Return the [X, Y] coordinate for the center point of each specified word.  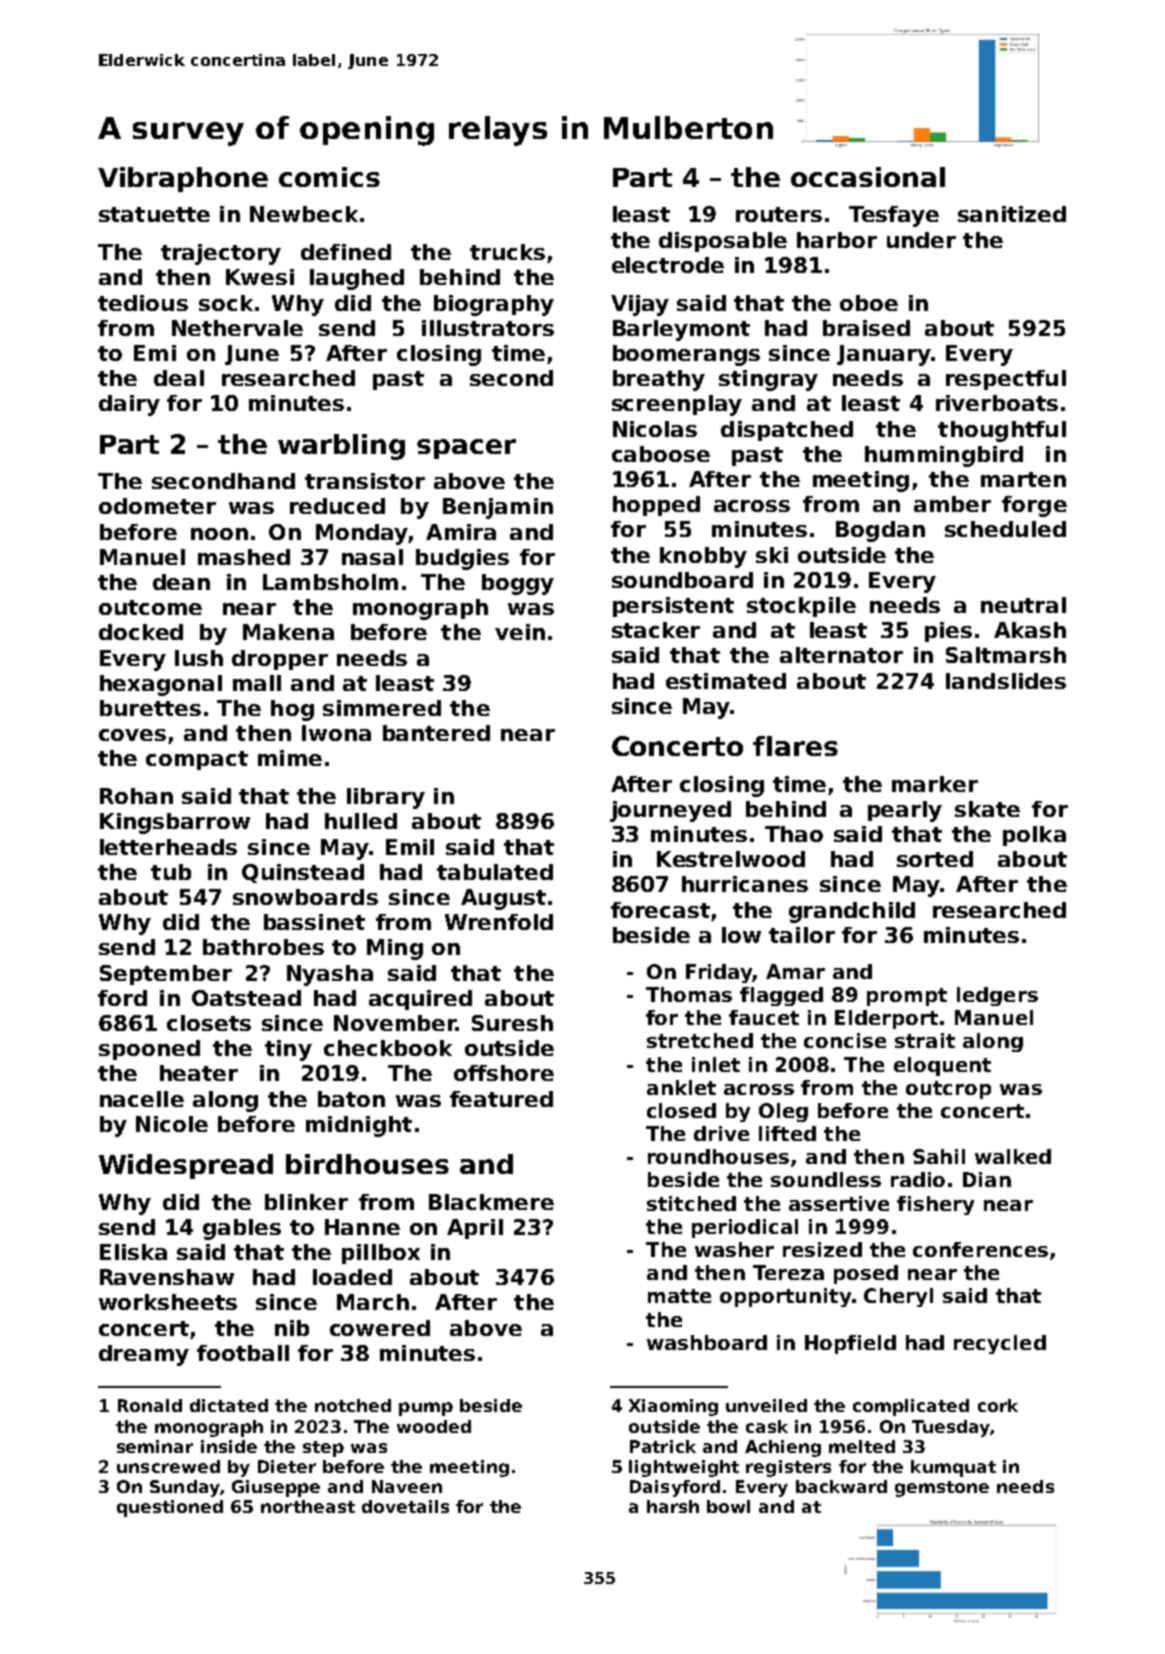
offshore [504, 1073]
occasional [868, 177]
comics [329, 177]
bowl [728, 1506]
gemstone [942, 1489]
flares [795, 746]
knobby [703, 557]
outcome [150, 607]
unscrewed [168, 1466]
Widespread [186, 1166]
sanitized [1012, 214]
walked [1013, 1156]
